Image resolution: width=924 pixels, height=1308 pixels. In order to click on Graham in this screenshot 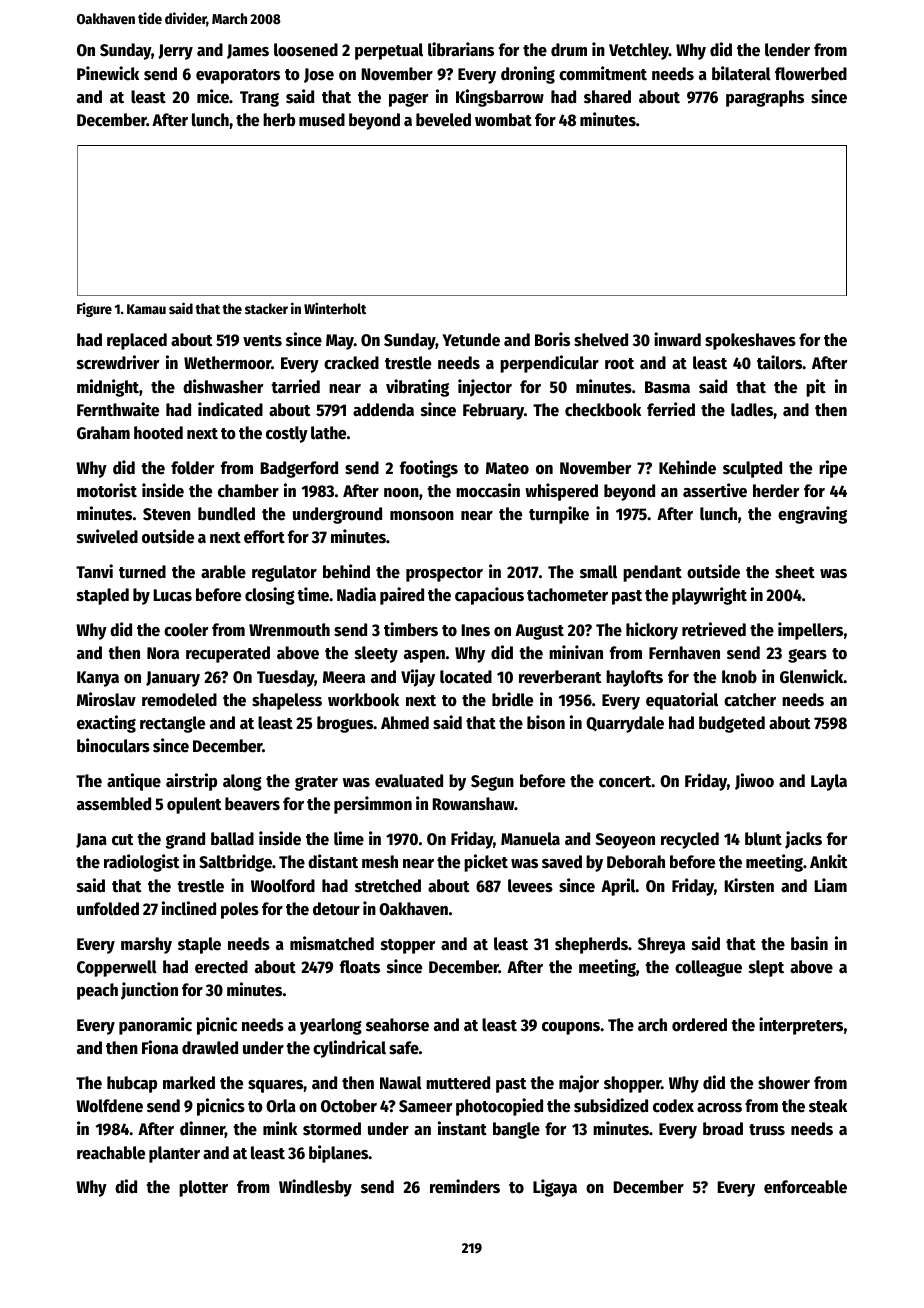, I will do `click(103, 433)`.
